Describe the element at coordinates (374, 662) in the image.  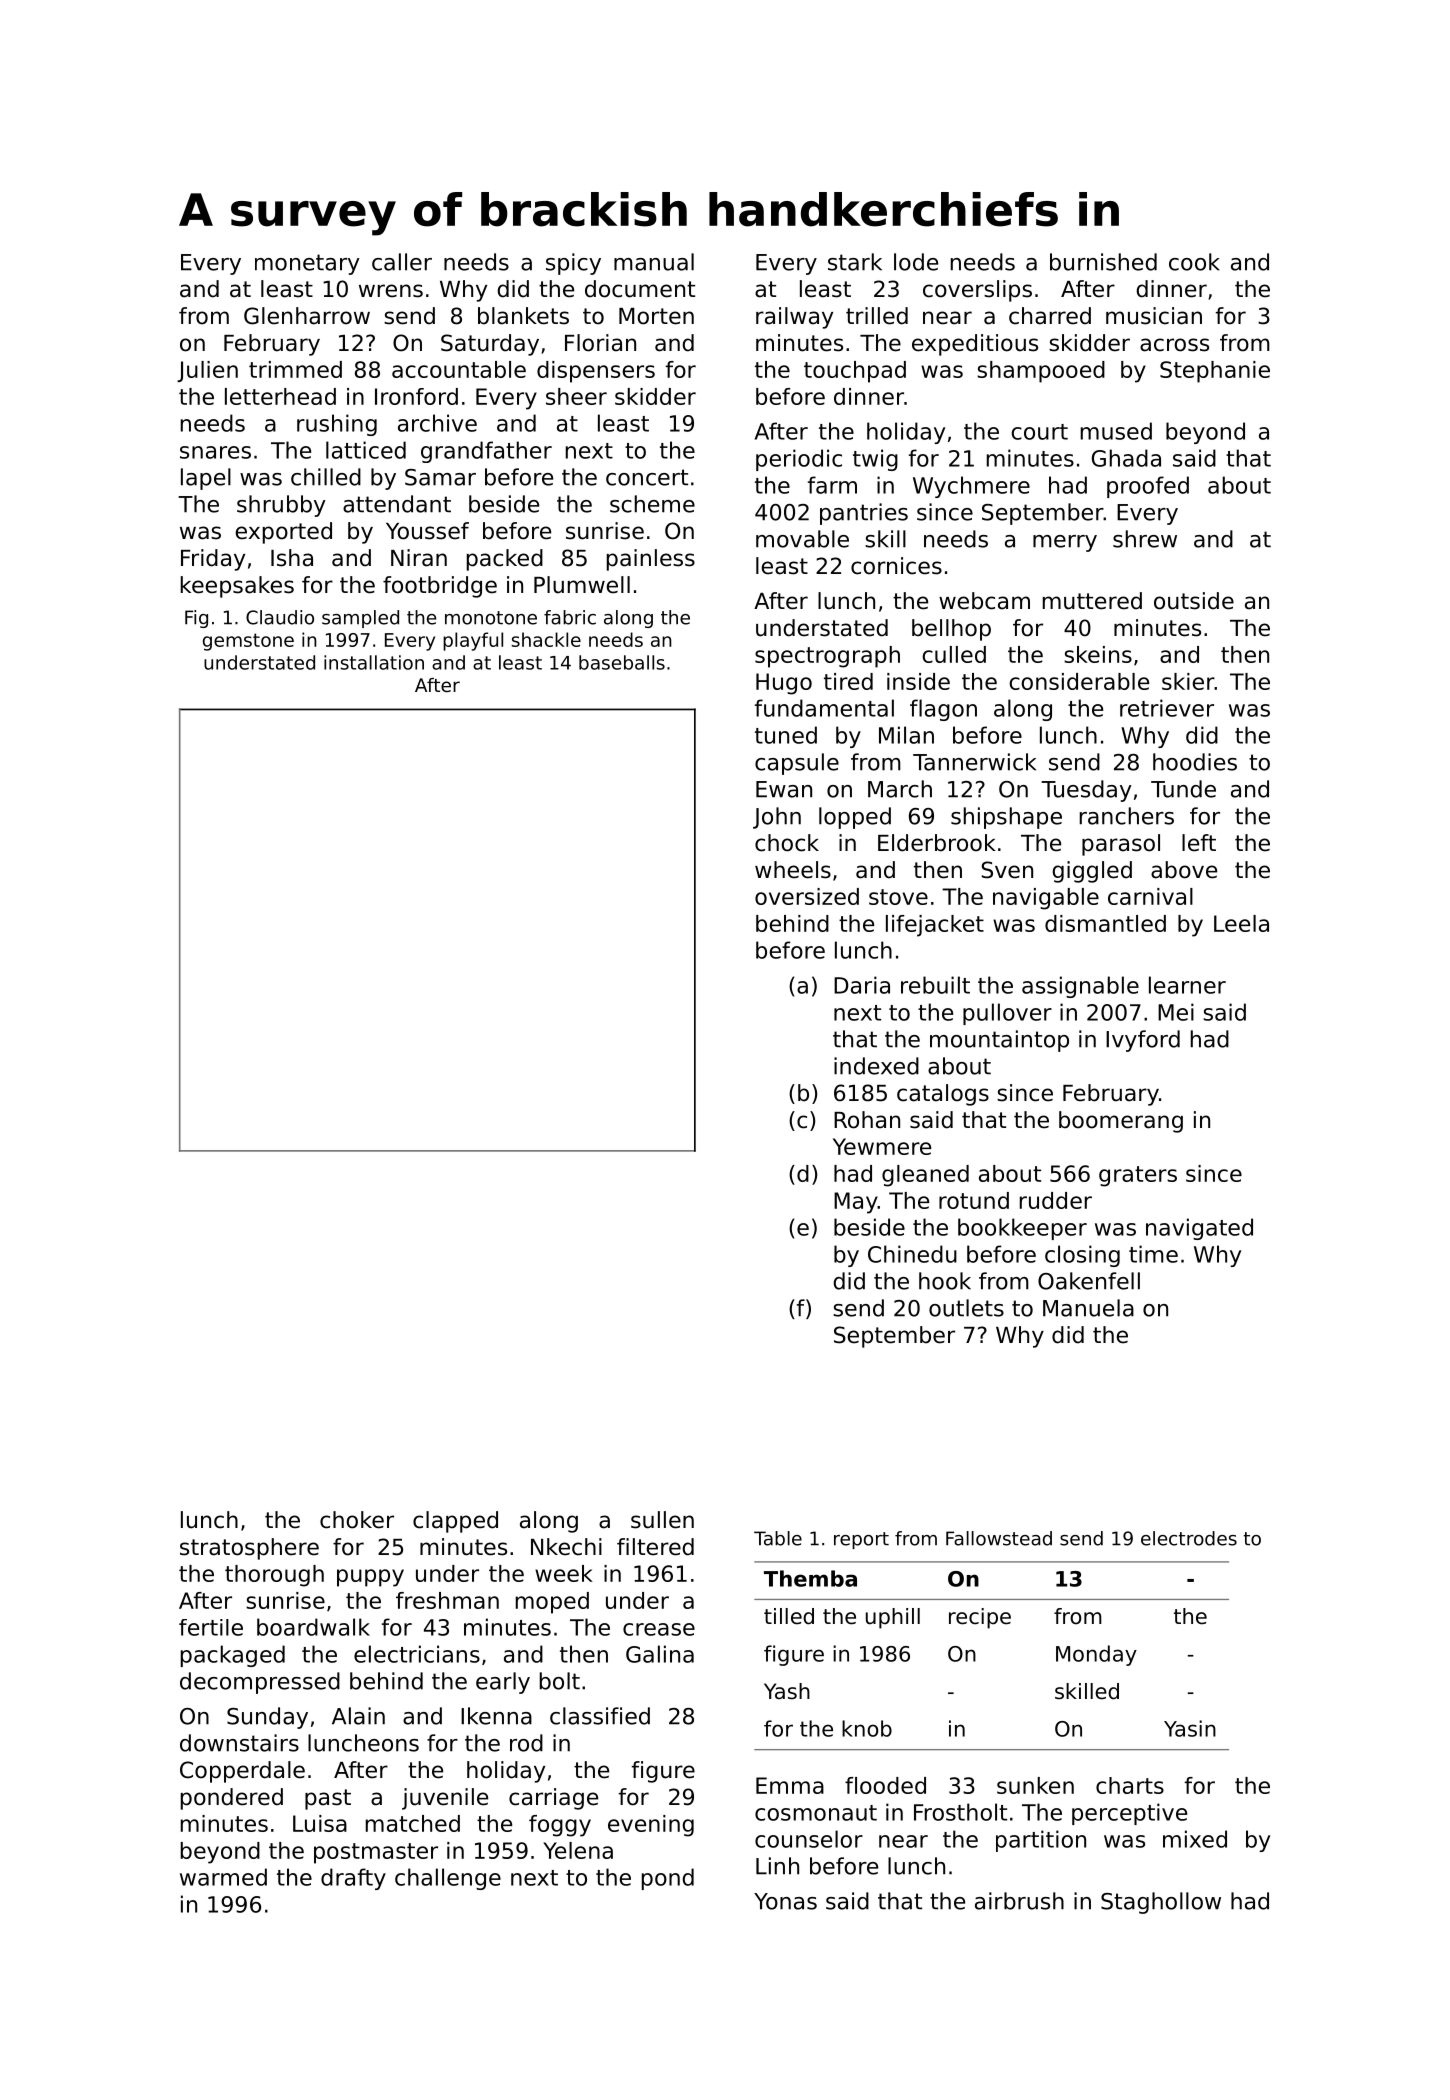
I see `installation` at that location.
